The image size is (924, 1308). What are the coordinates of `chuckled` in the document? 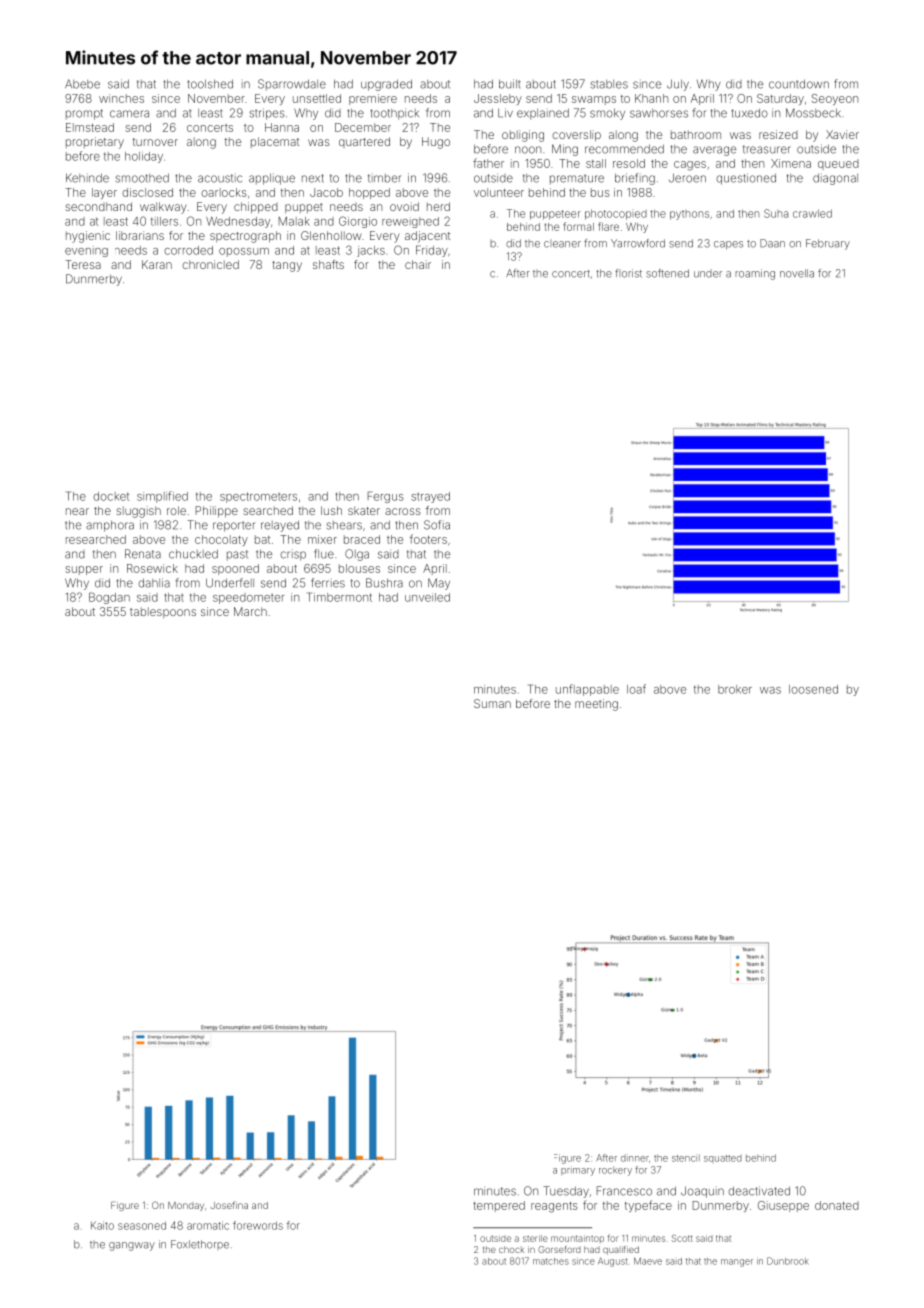 It's located at (193, 554).
